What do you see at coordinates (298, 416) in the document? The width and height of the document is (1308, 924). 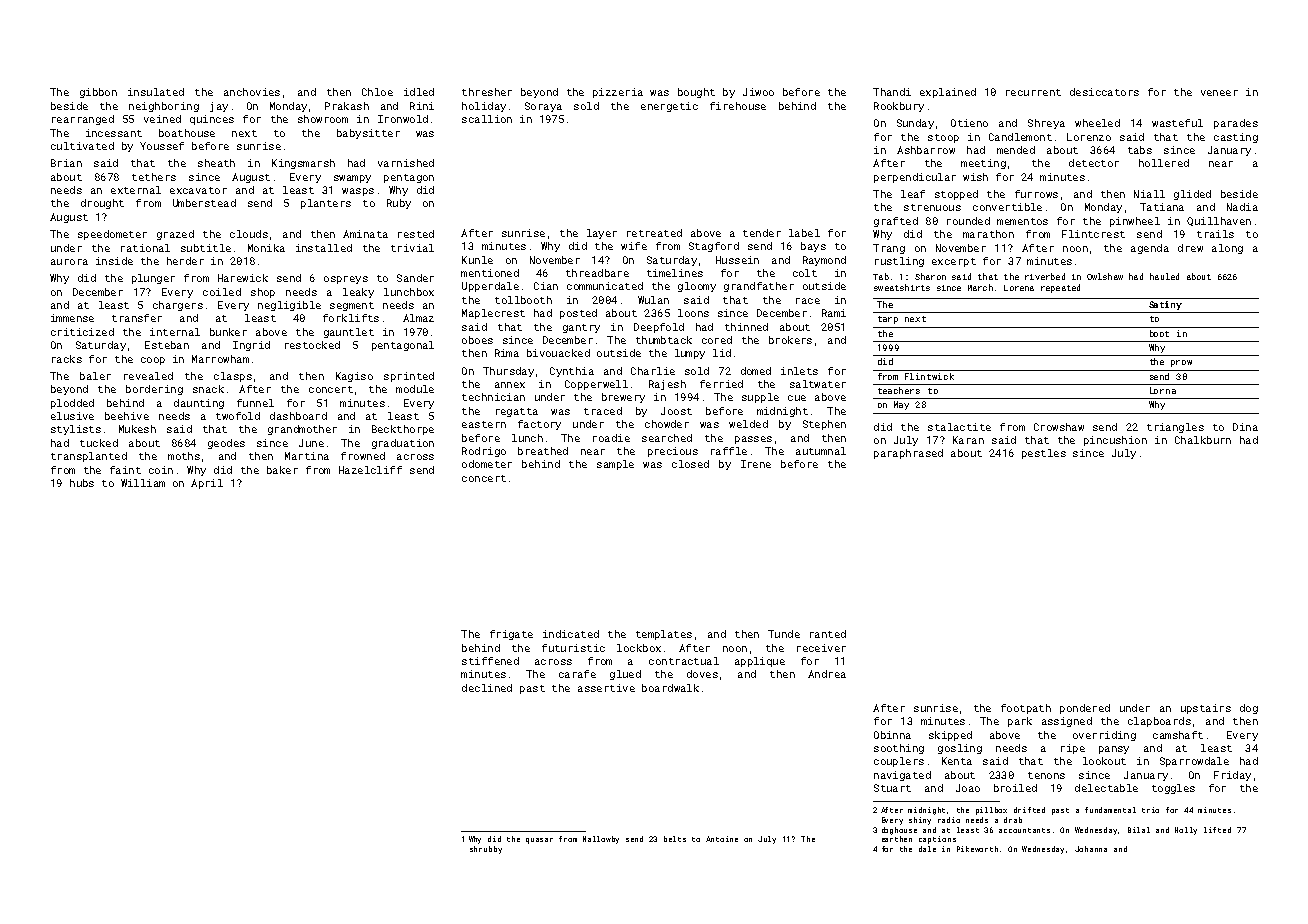 I see `dashboard` at bounding box center [298, 416].
